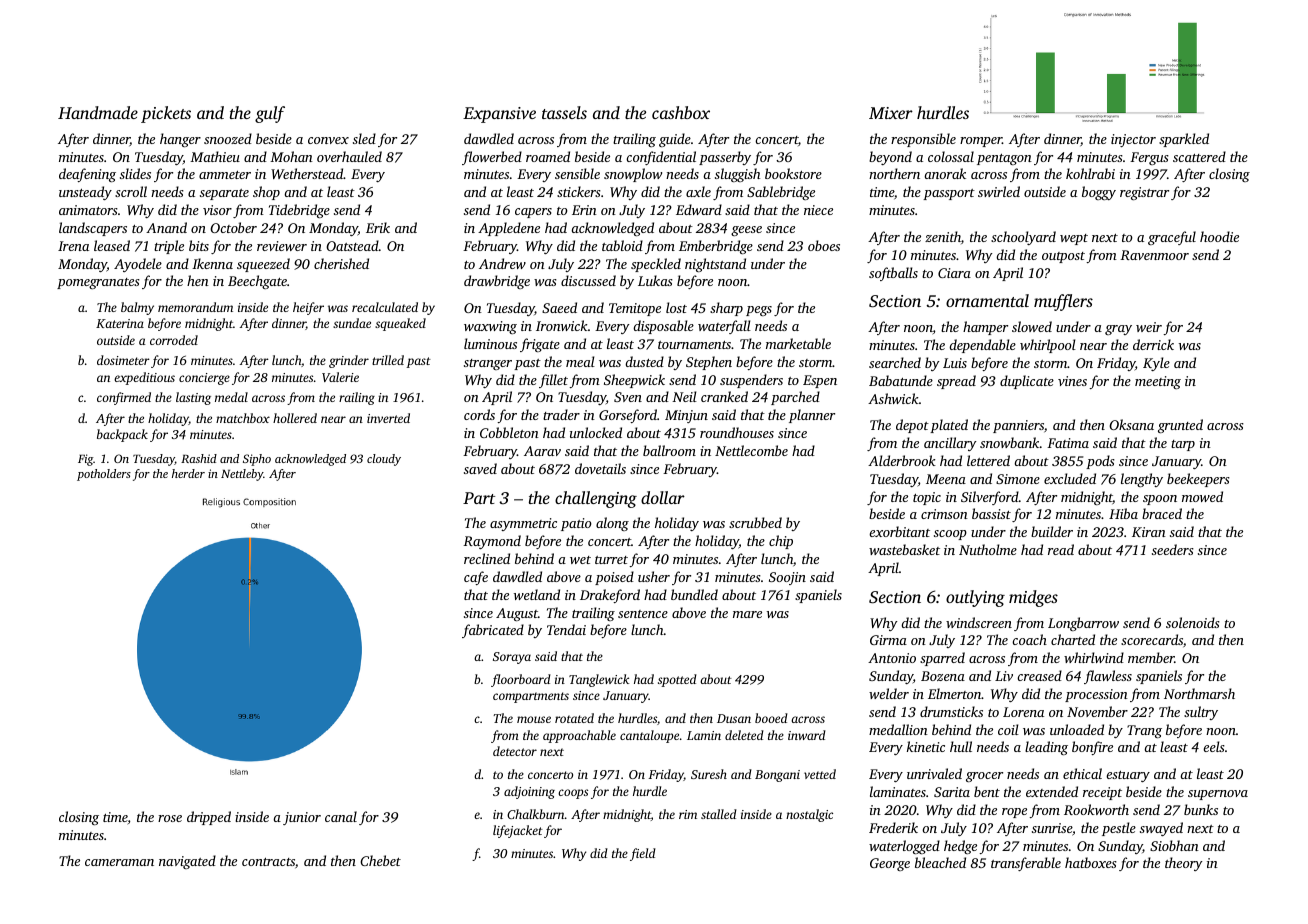  I want to click on cameraman, so click(119, 862).
